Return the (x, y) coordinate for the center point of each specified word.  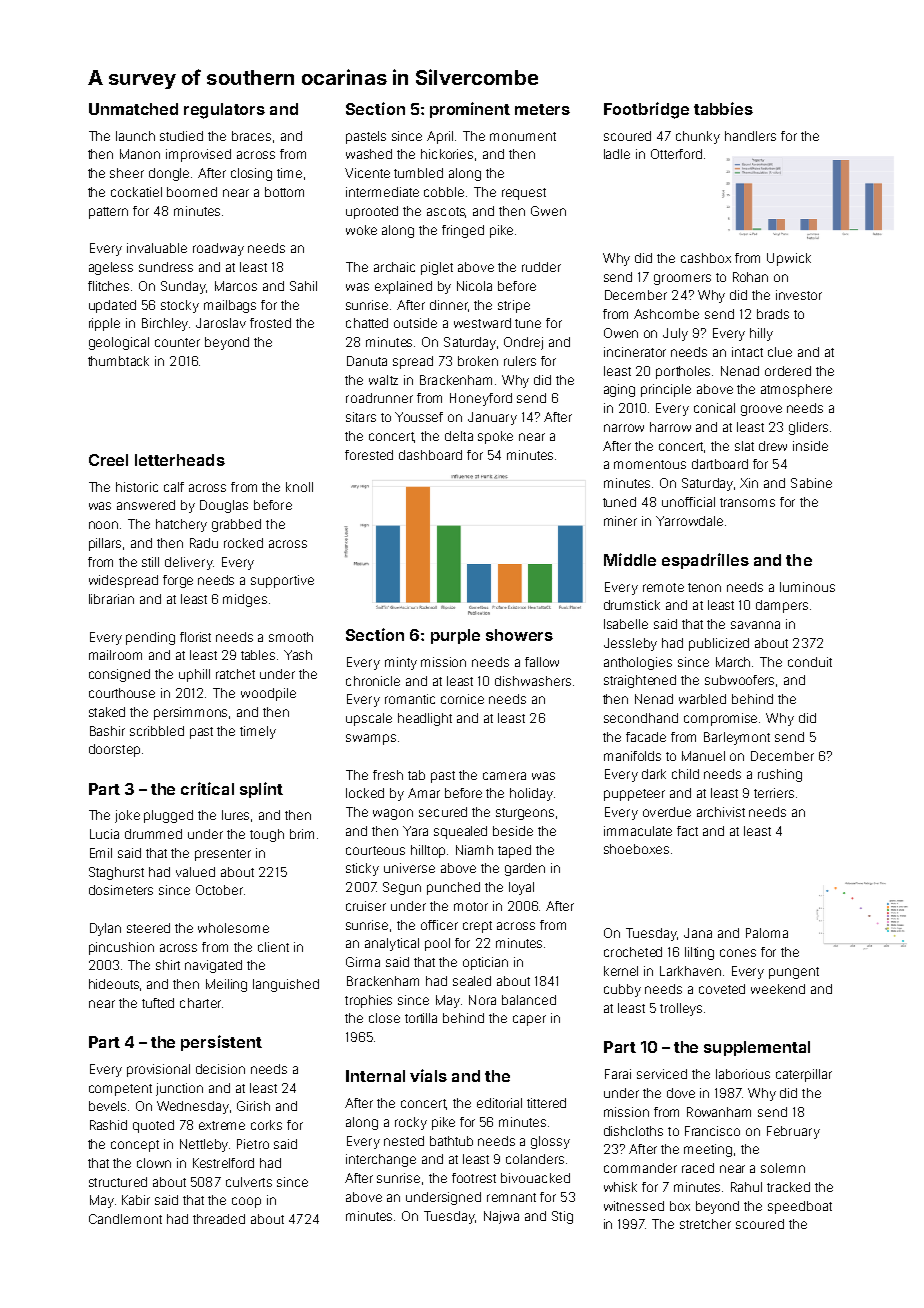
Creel (108, 460)
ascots (446, 212)
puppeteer (634, 795)
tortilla (421, 1018)
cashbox (706, 258)
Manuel (703, 756)
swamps (371, 739)
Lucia (104, 834)
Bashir (107, 731)
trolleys (681, 1009)
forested (369, 455)
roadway (218, 249)
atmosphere (796, 390)
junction (179, 1089)
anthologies (638, 663)
